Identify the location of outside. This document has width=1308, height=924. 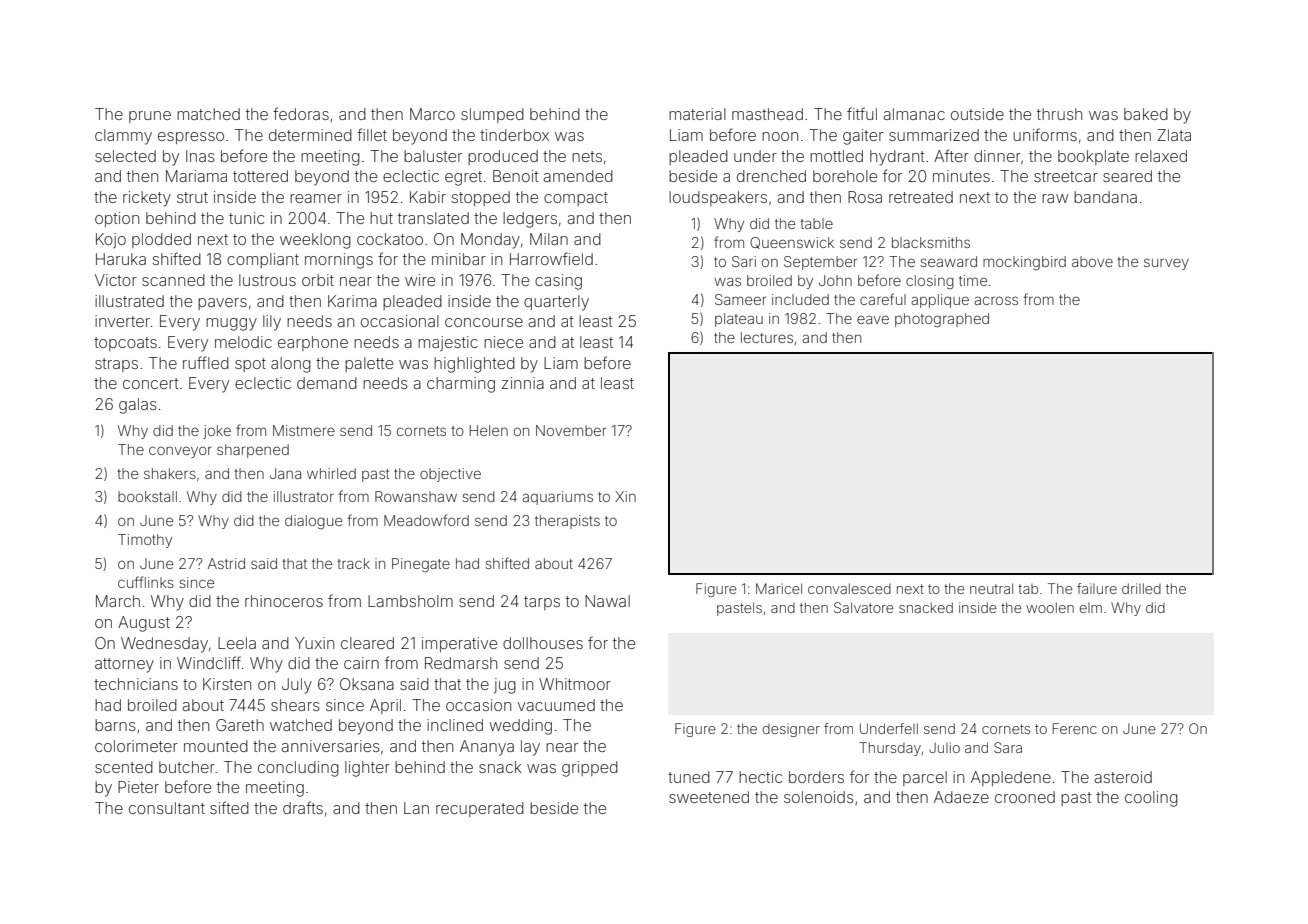
(977, 114).
